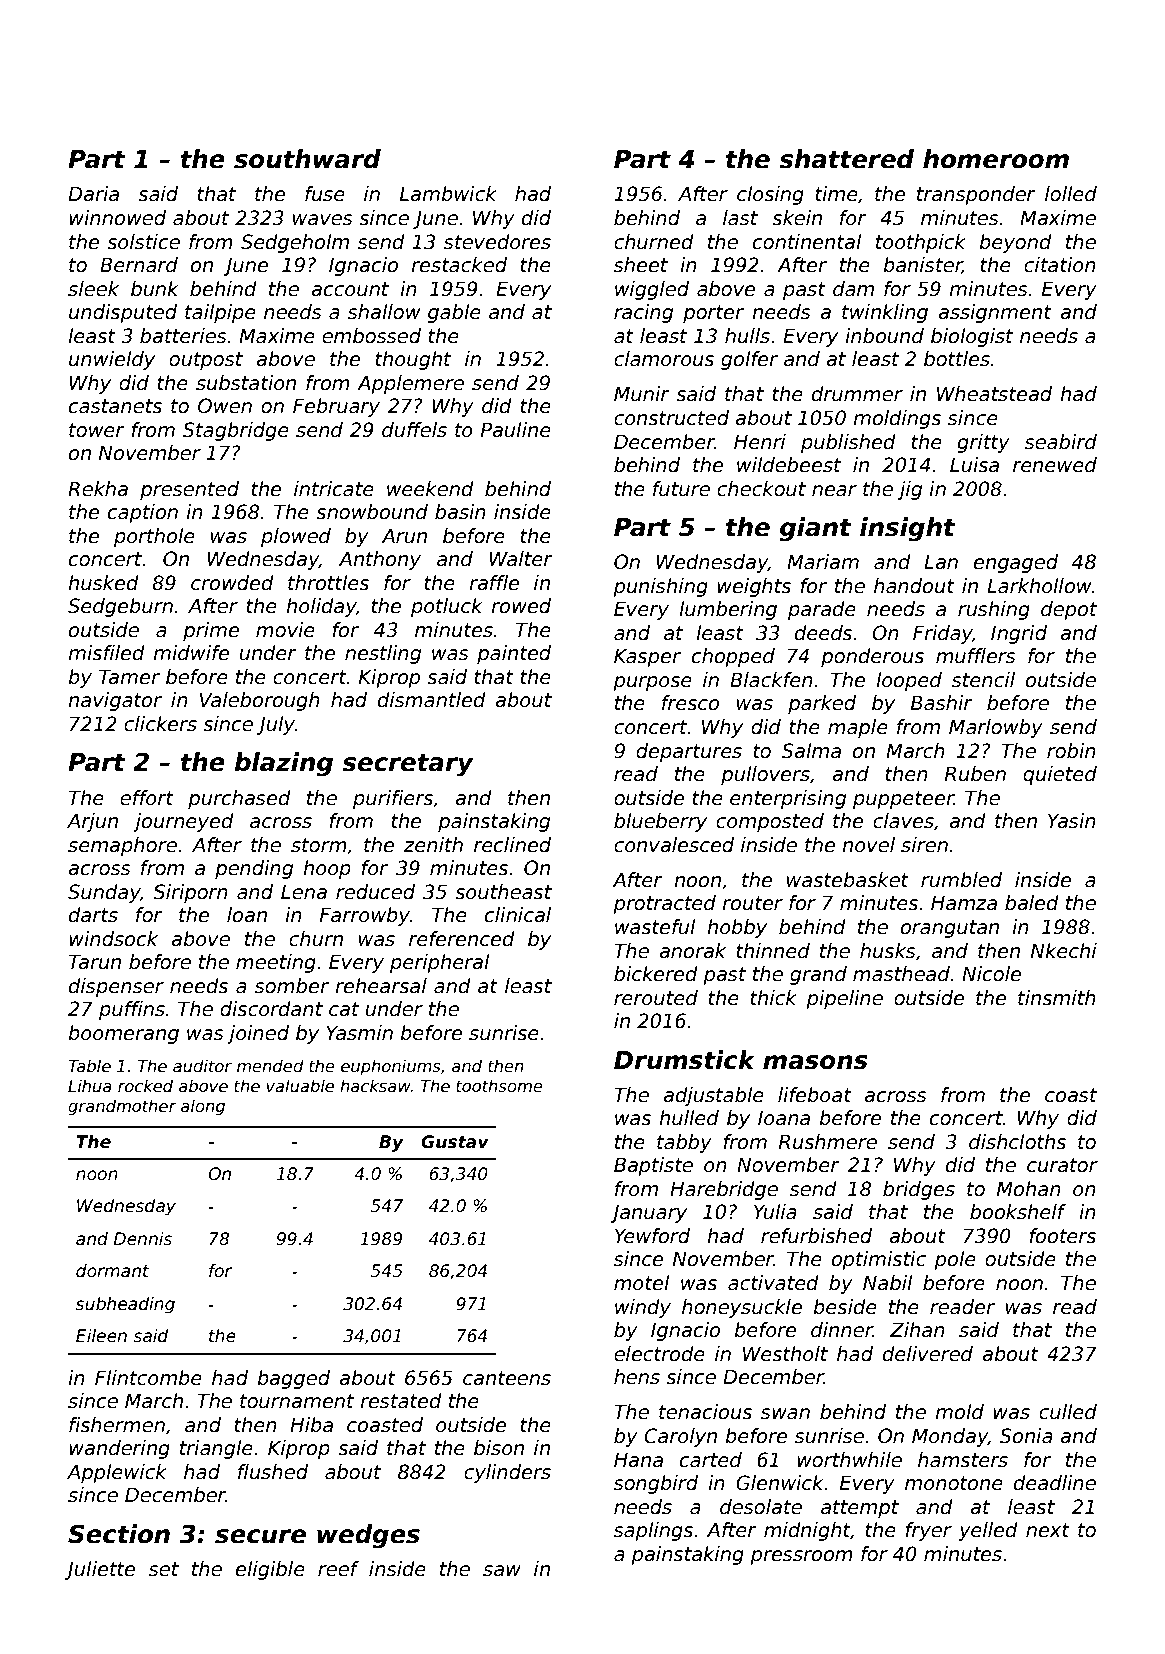  What do you see at coordinates (976, 195) in the screenshot?
I see `transponder` at bounding box center [976, 195].
